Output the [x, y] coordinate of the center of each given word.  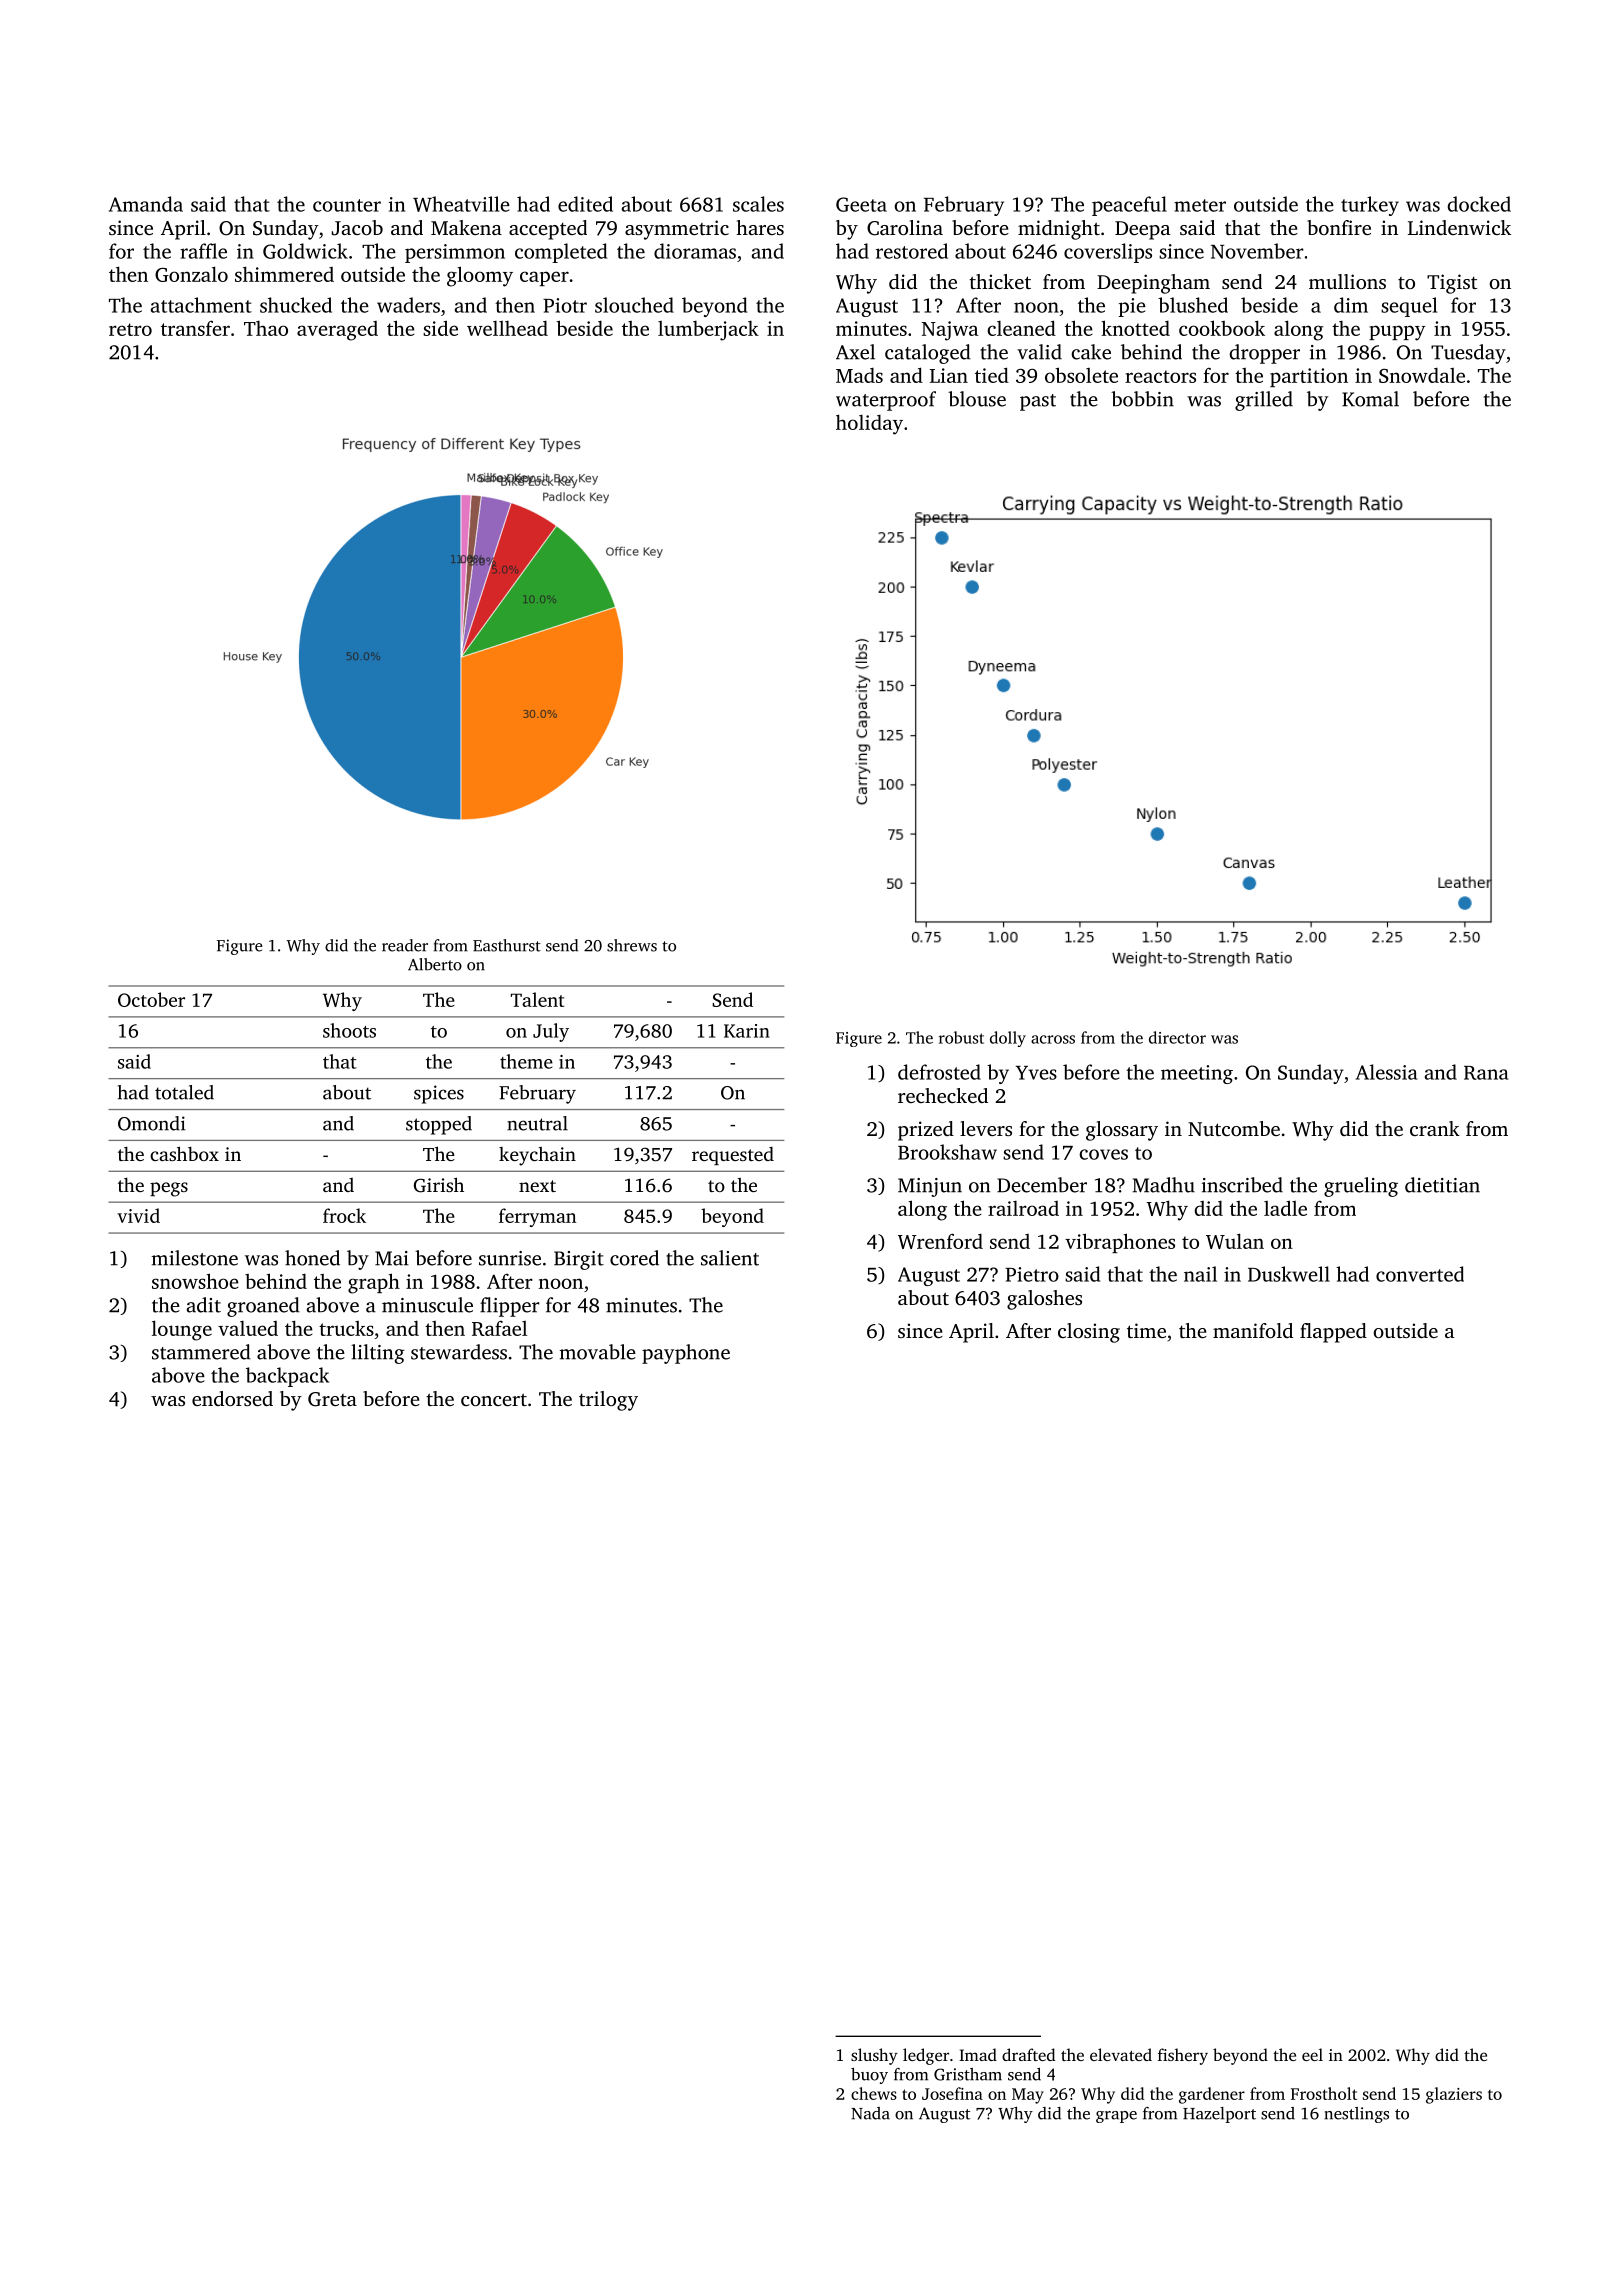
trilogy [608, 1401]
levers [986, 1128]
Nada [870, 2113]
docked [1479, 204]
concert [494, 1400]
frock [344, 1215]
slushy [874, 2056]
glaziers [1454, 2095]
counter [347, 205]
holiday [869, 424]
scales [758, 204]
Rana [1486, 1073]
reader [405, 945]
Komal [1370, 399]
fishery [1183, 2056]
